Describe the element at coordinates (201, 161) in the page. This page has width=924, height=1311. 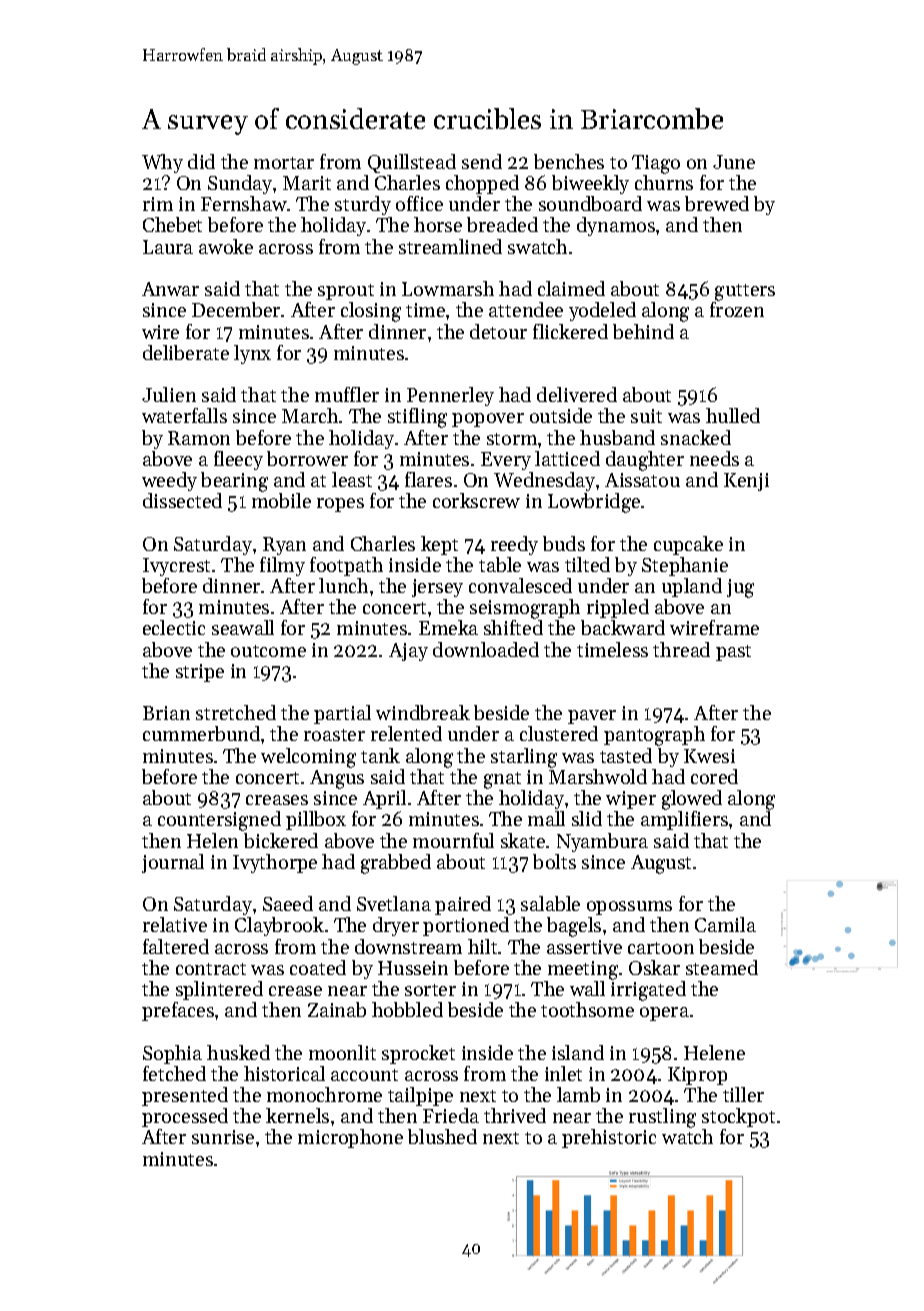
I see `did` at that location.
